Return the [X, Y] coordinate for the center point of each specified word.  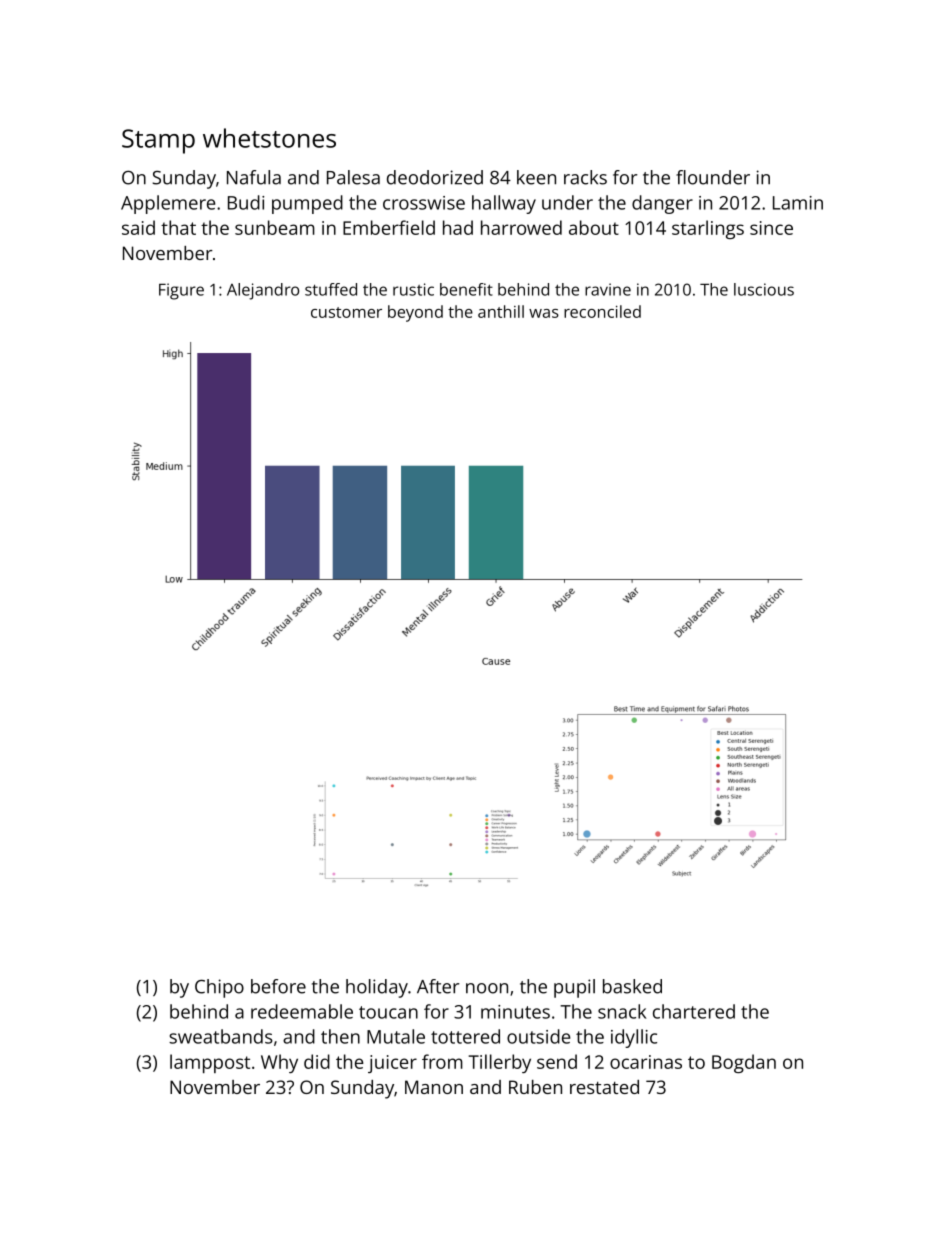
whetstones [269, 138]
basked [632, 986]
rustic [413, 289]
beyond [415, 313]
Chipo [219, 988]
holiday [377, 988]
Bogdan [744, 1063]
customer [346, 312]
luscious [764, 289]
